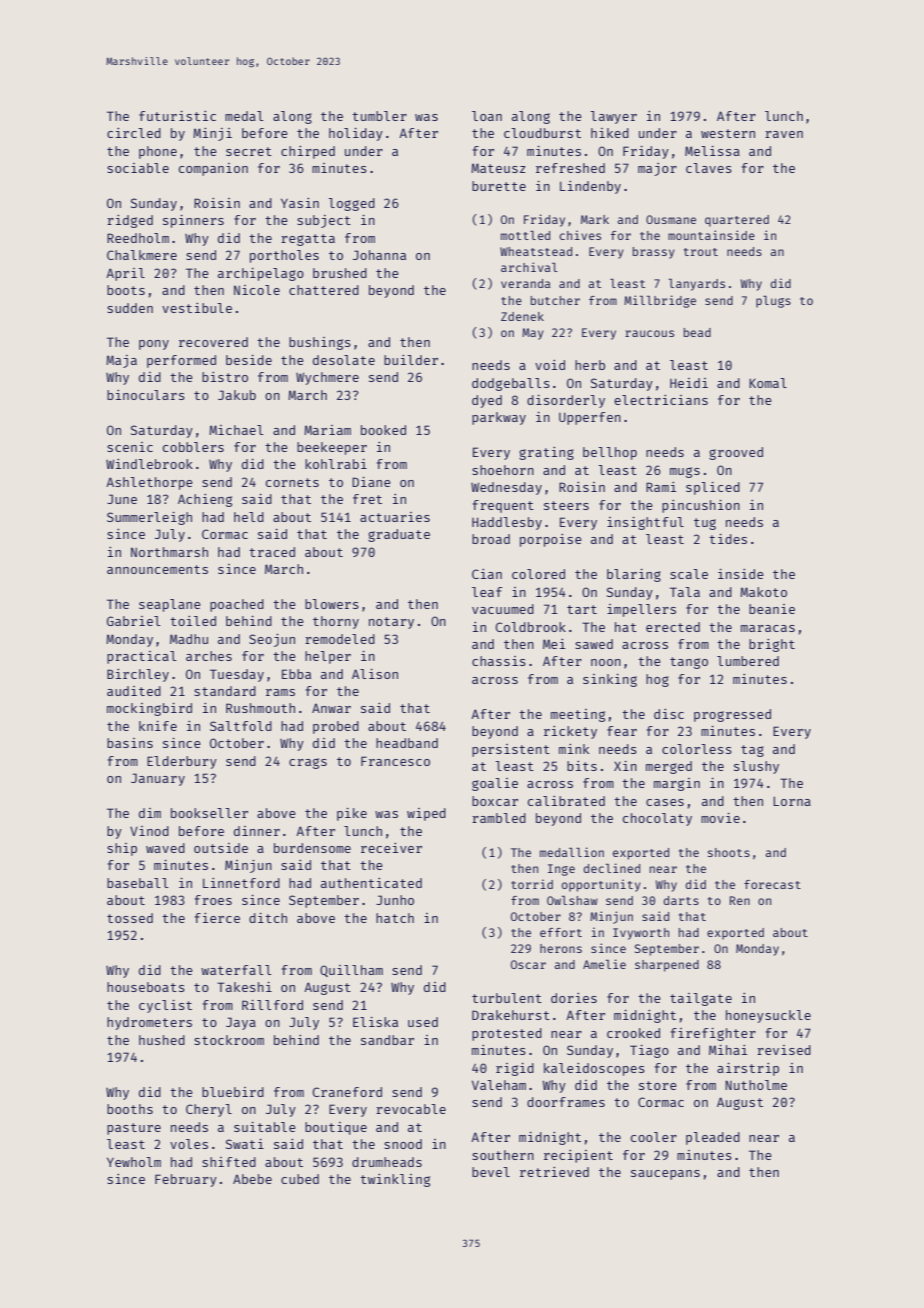 This page has width=924, height=1308. What do you see at coordinates (212, 134) in the page?
I see `Minji` at bounding box center [212, 134].
